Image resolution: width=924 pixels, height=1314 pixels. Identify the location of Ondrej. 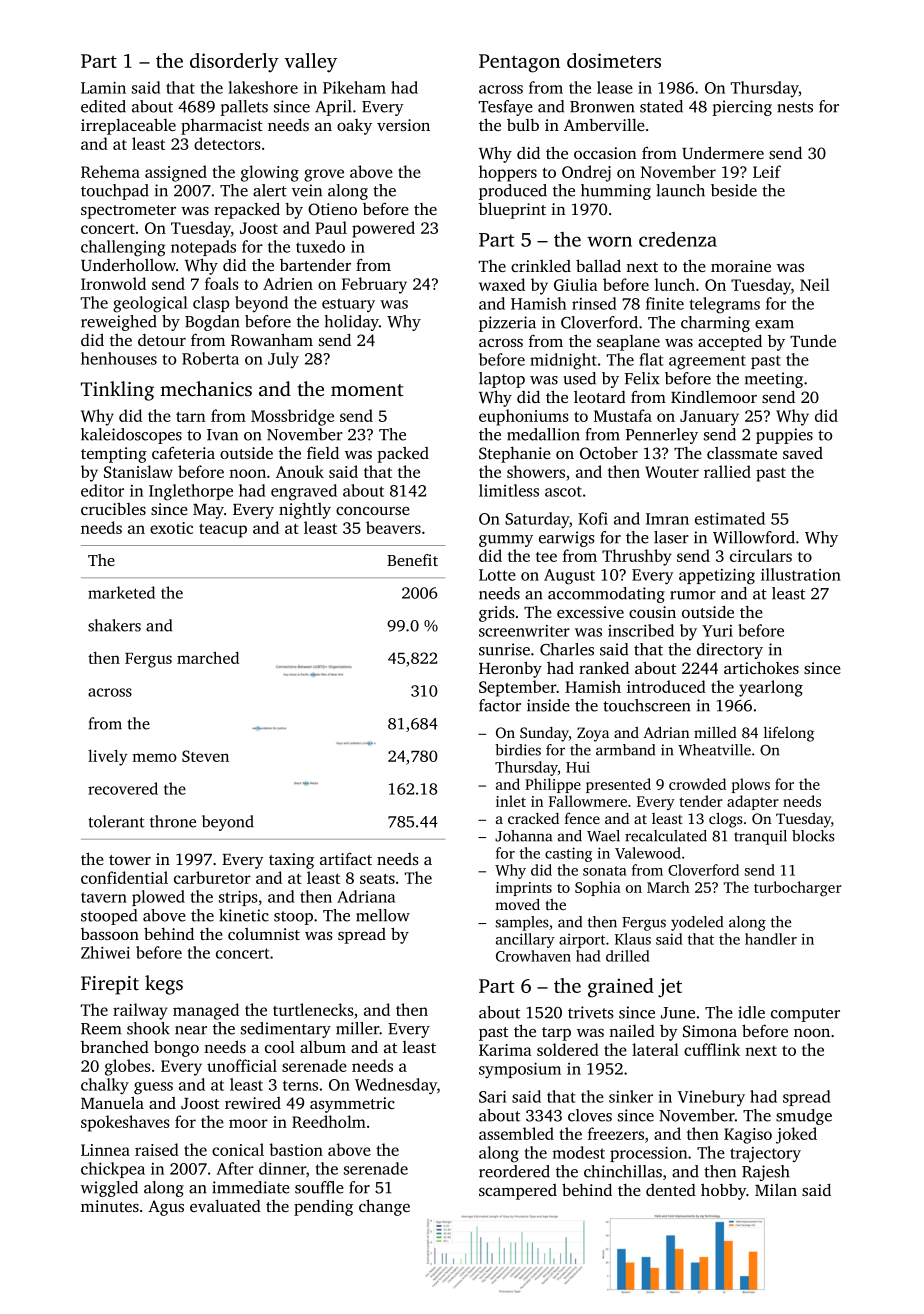
(586, 173).
